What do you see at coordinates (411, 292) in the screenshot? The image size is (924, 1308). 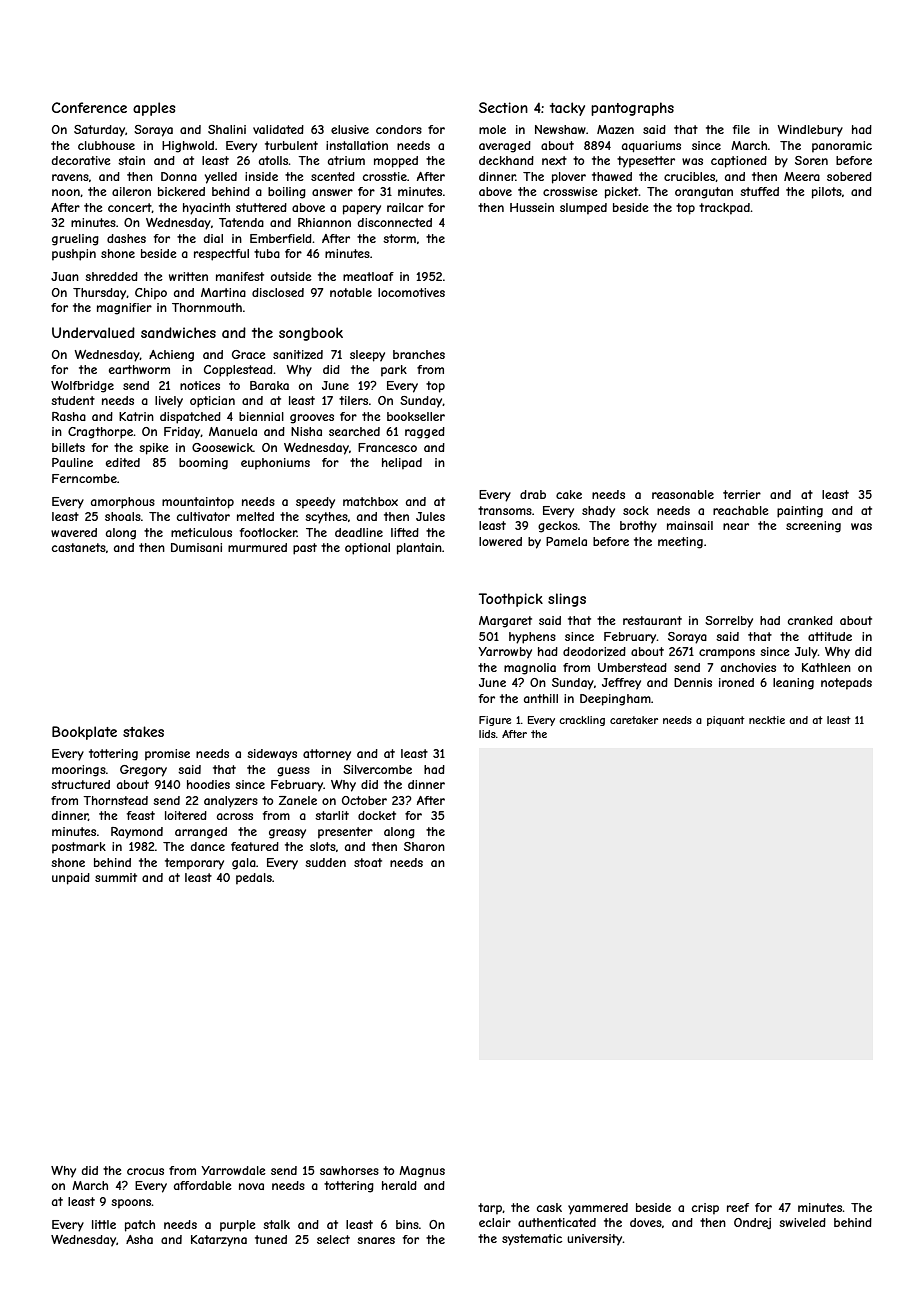 I see `locomotives` at bounding box center [411, 292].
